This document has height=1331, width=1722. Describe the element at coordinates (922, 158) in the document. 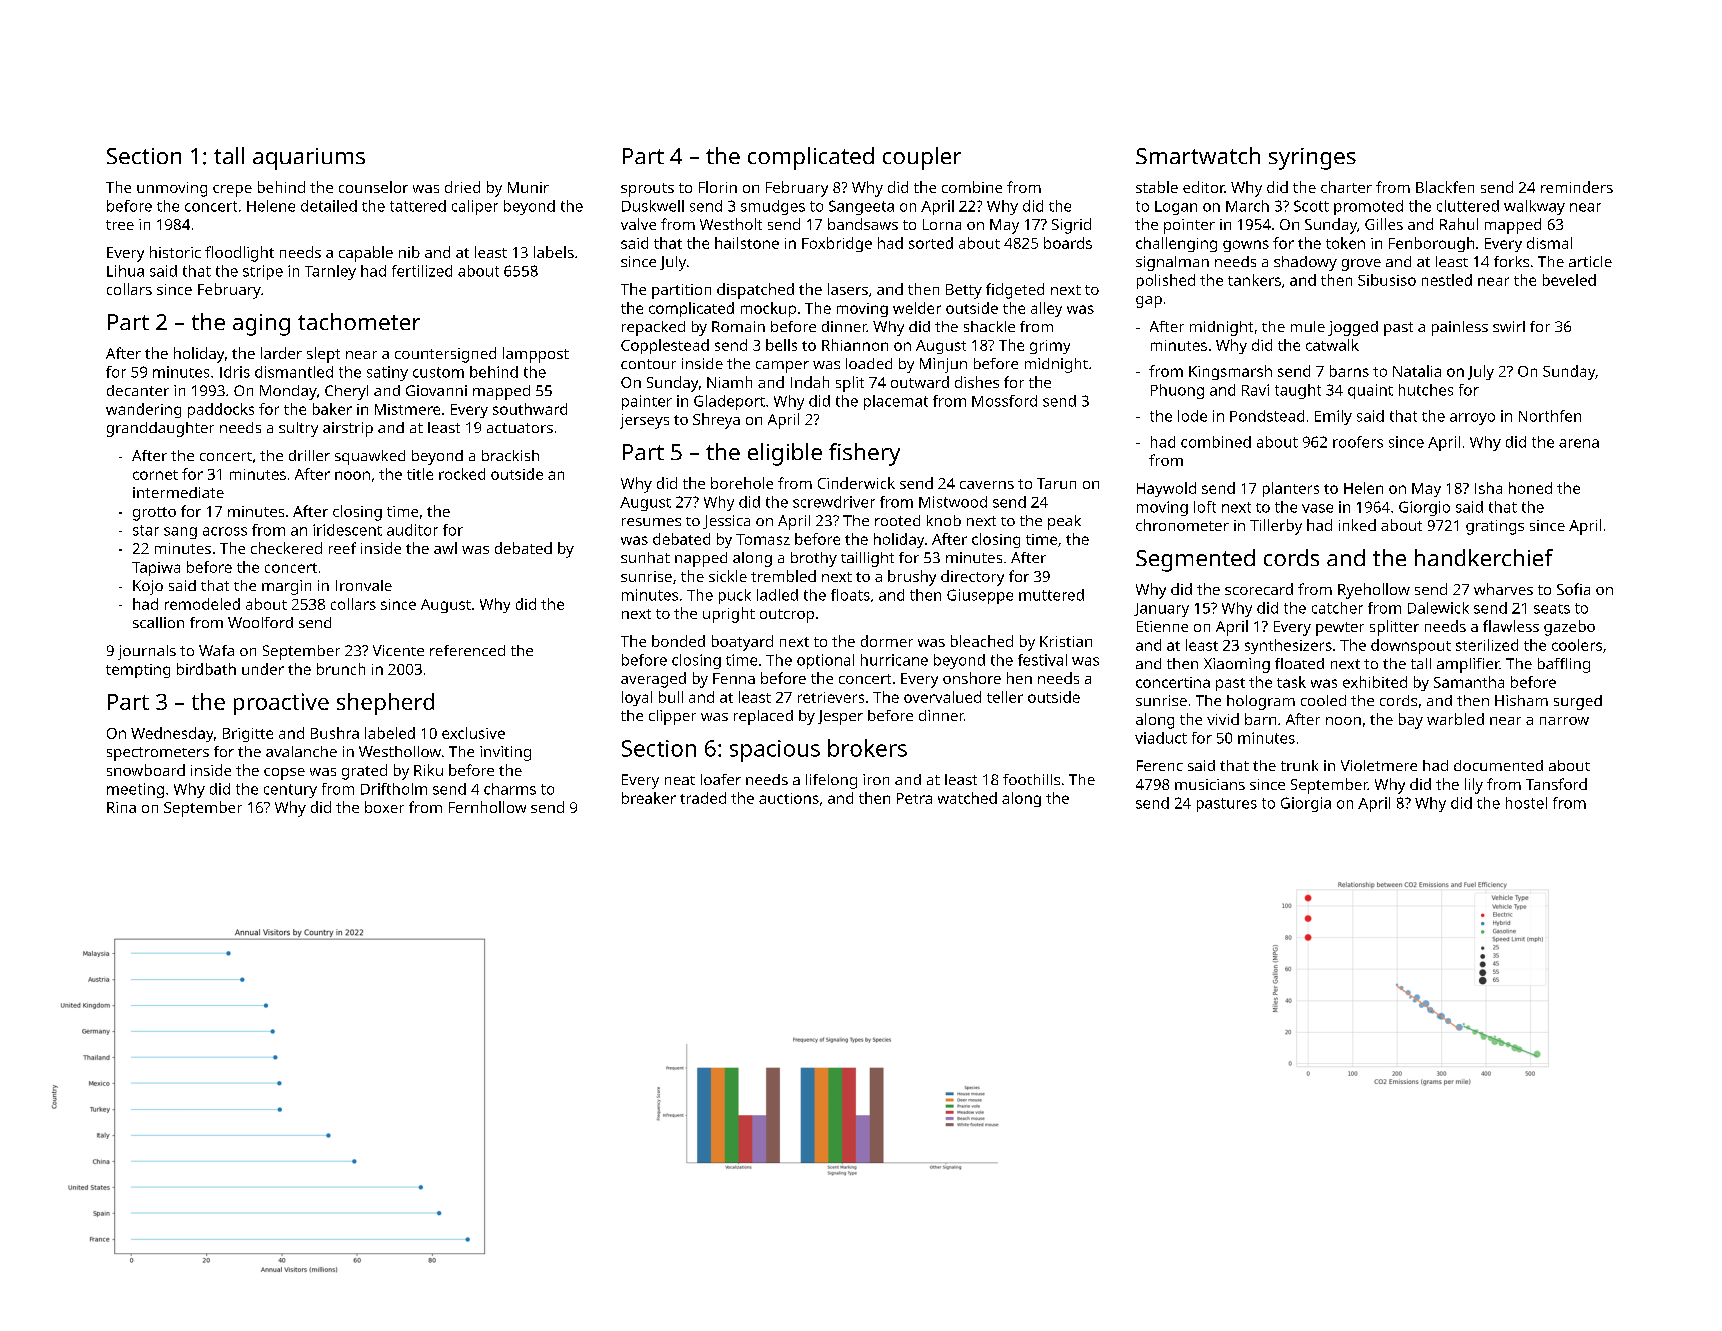

I see `coupler` at that location.
